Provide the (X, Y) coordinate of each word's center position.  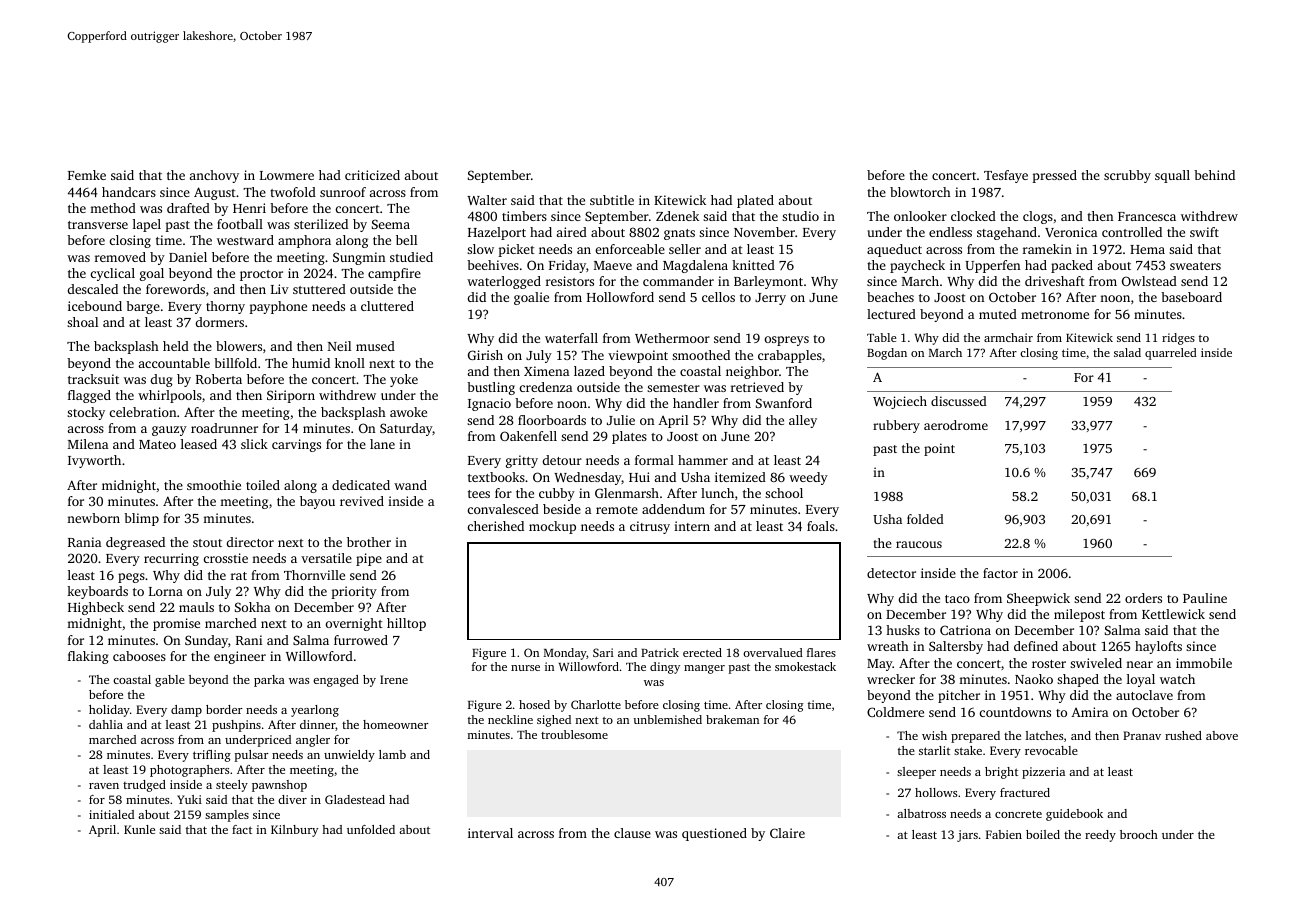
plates (629, 437)
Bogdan (887, 354)
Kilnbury (294, 831)
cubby (557, 494)
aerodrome (956, 425)
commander (678, 281)
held (176, 346)
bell (406, 240)
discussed (959, 401)
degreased (135, 543)
